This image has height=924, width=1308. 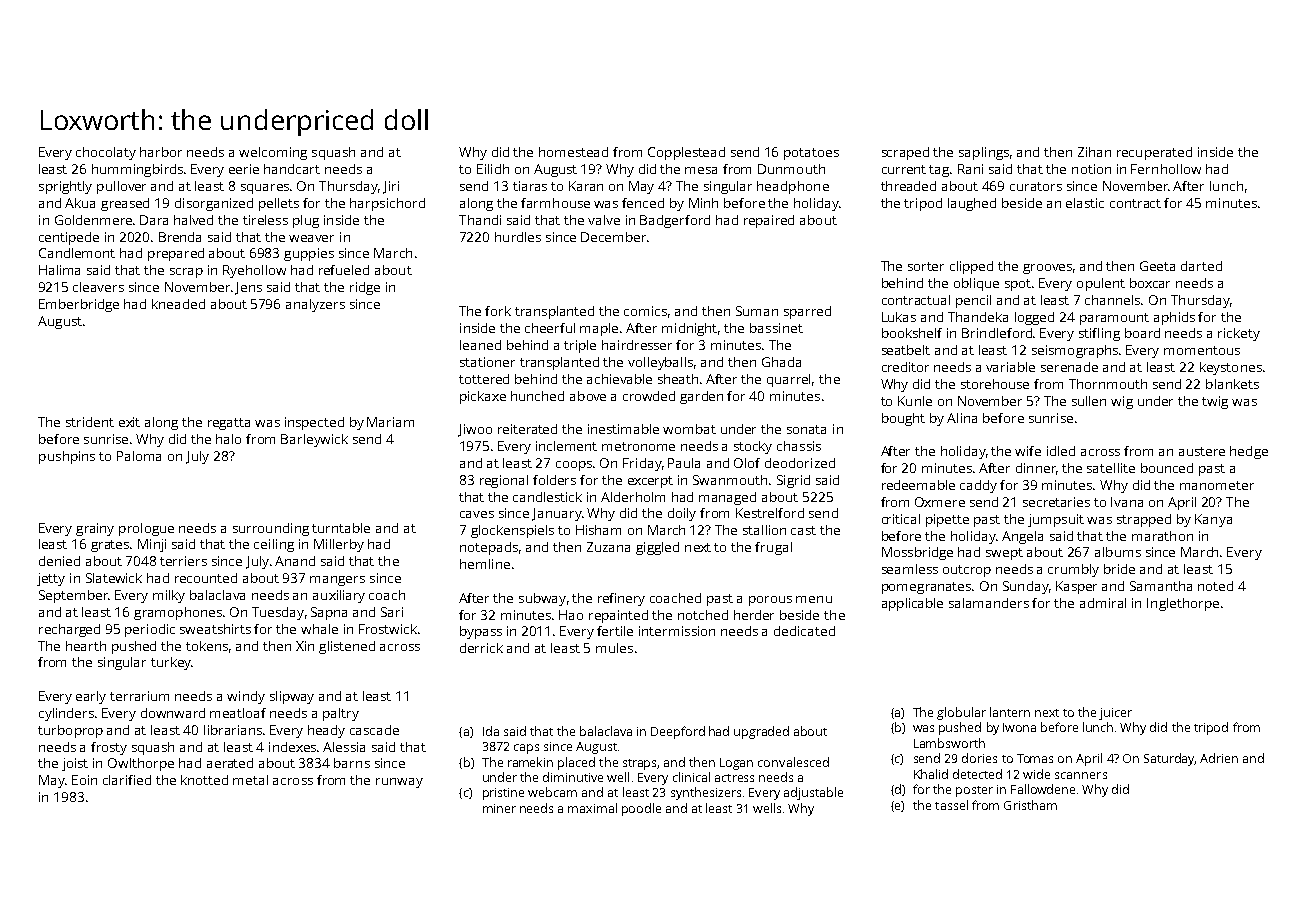 What do you see at coordinates (761, 732) in the image?
I see `upgraded` at bounding box center [761, 732].
